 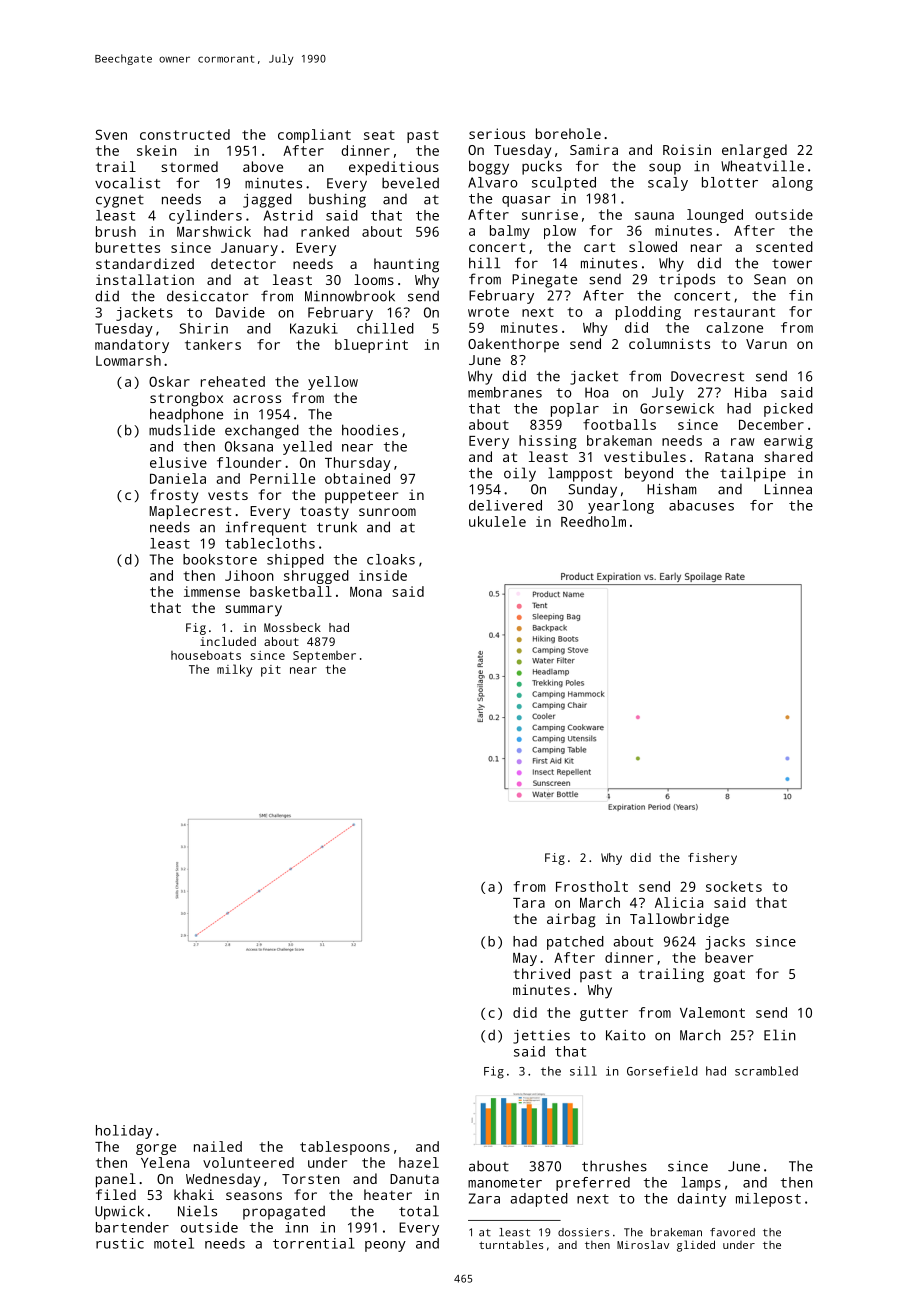 I want to click on Lowmarsh, so click(x=128, y=360).
